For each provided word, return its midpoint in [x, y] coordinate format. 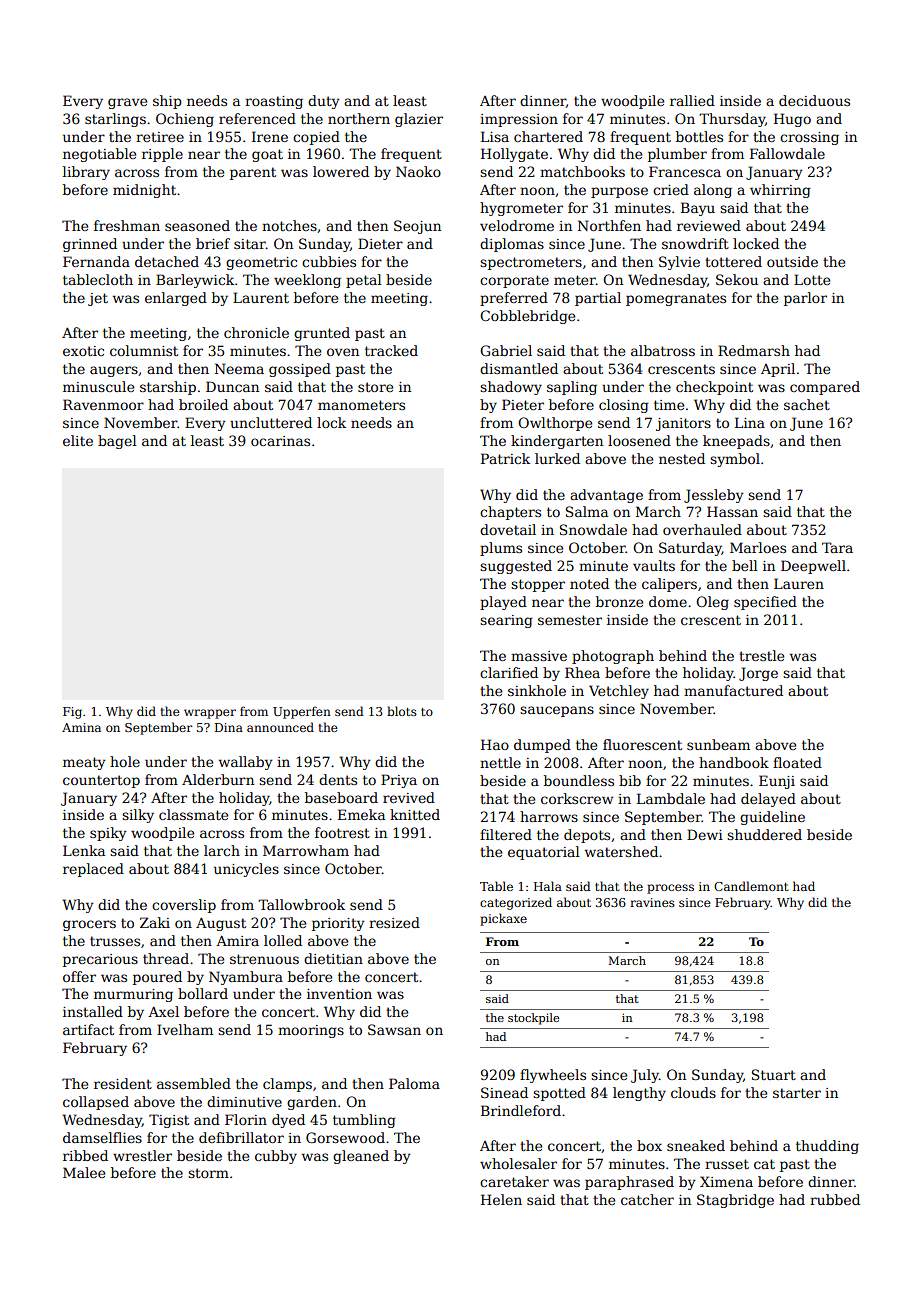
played [503, 603]
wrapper [210, 714]
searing [506, 621]
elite [78, 440]
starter [797, 1093]
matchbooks [582, 171]
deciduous [814, 100]
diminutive [244, 1101]
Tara [837, 547]
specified [765, 603]
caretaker [514, 1181]
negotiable [99, 155]
